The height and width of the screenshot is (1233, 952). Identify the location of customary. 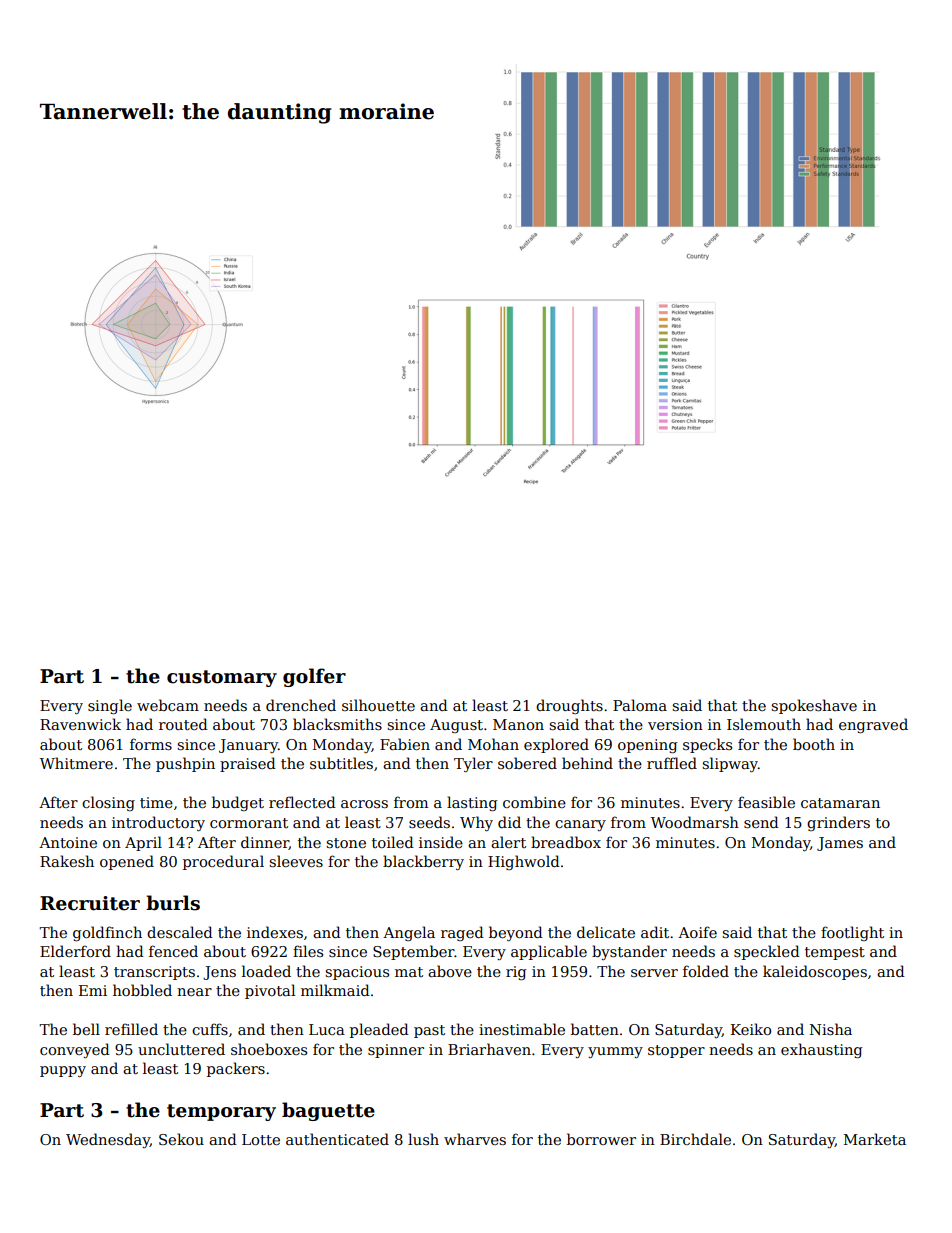
(222, 678).
